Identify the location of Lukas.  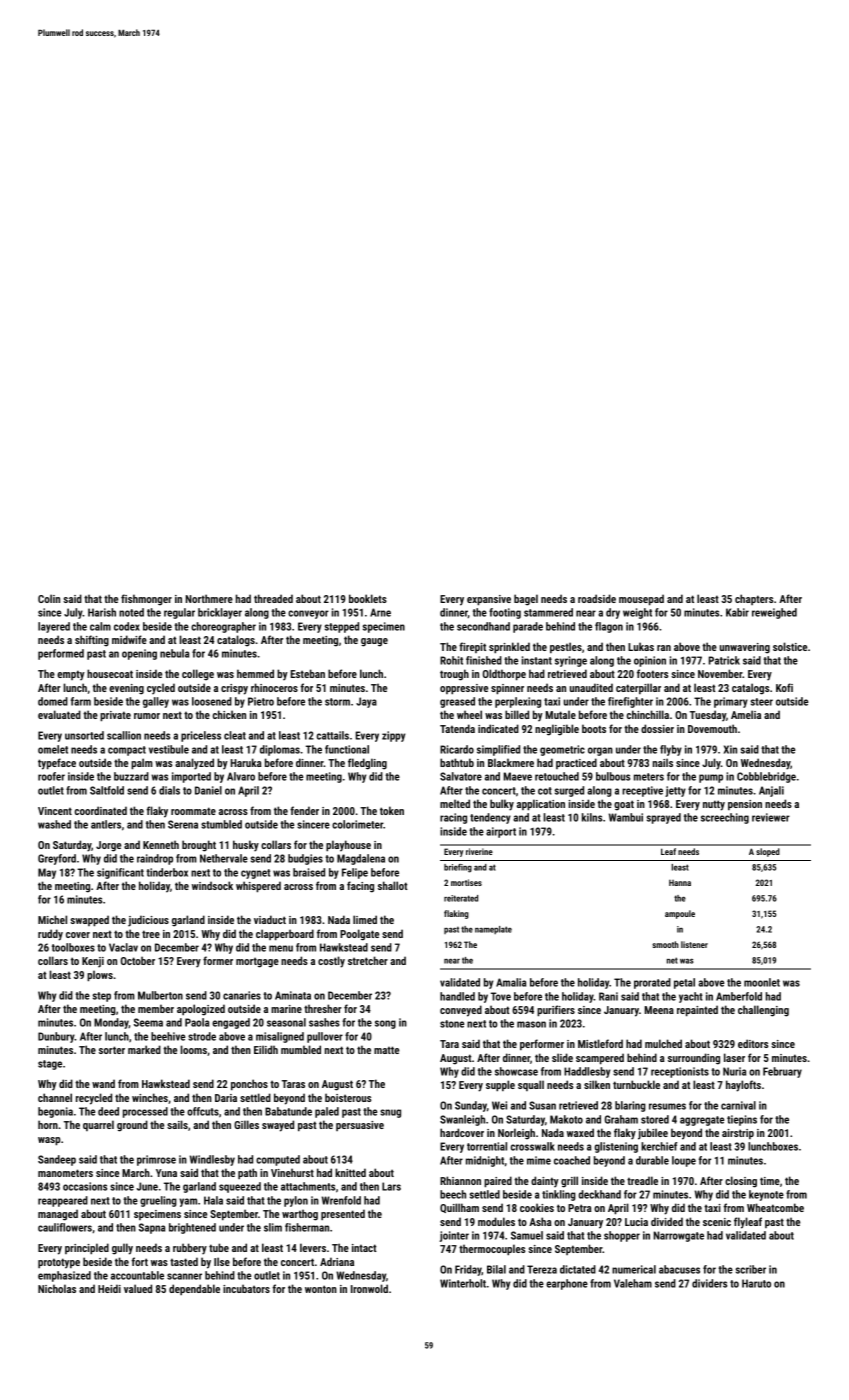
(641, 646).
